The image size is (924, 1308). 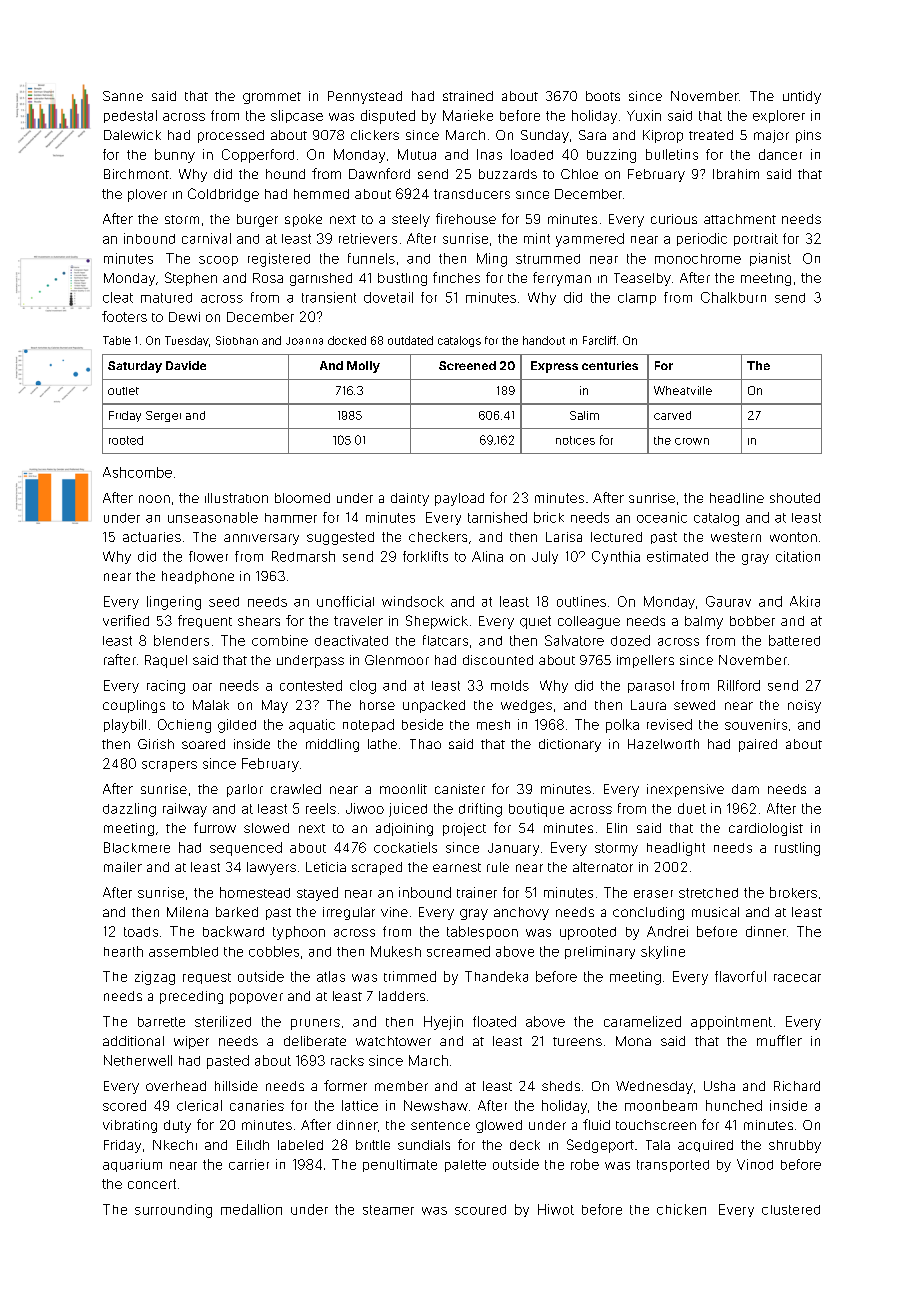 What do you see at coordinates (740, 976) in the image?
I see `flavorful` at bounding box center [740, 976].
